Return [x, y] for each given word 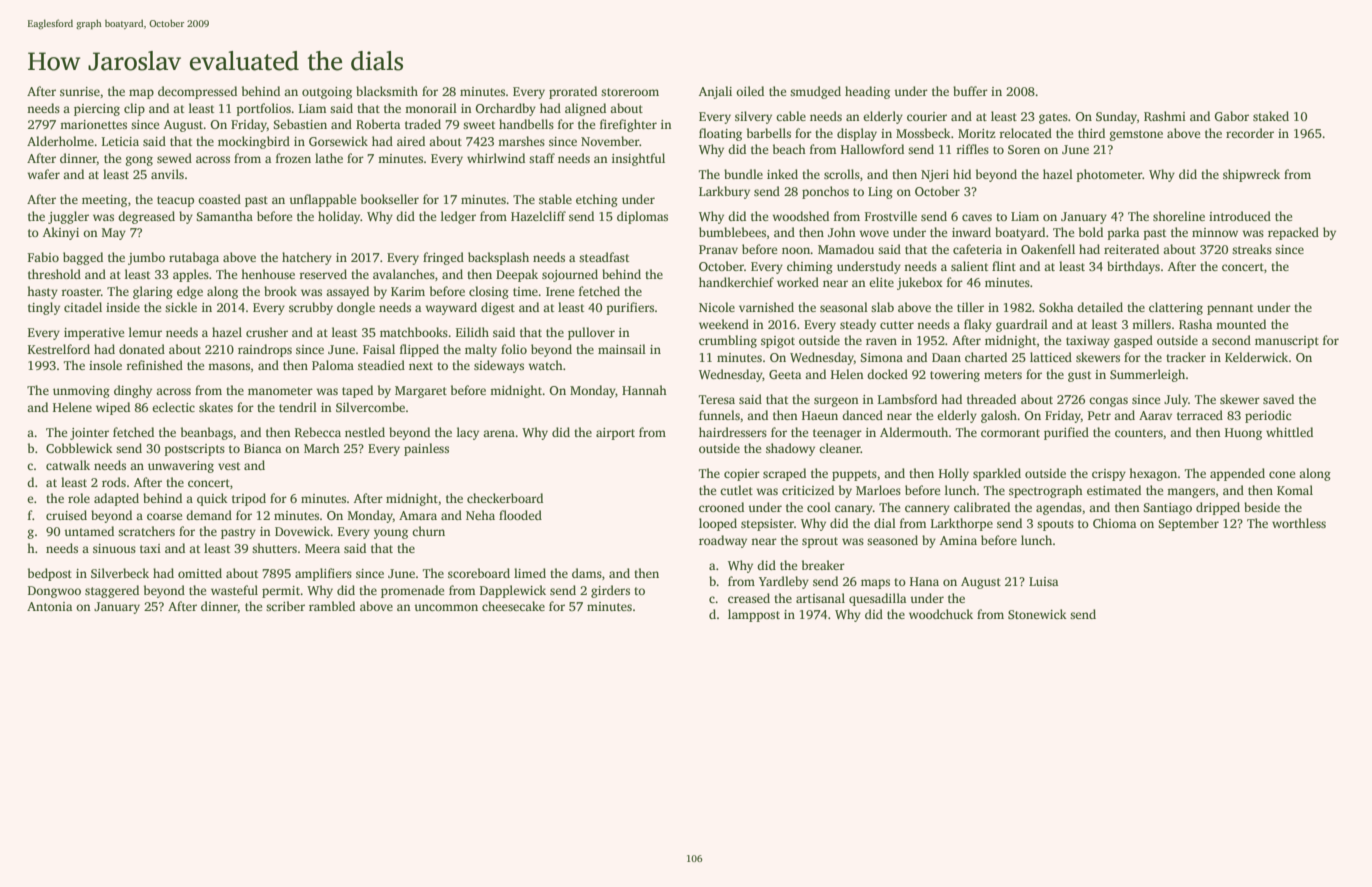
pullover [591, 333]
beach [789, 149]
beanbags [207, 433]
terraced [1200, 415]
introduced [1240, 216]
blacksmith [387, 91]
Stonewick [1037, 614]
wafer [43, 174]
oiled [750, 91]
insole [105, 365]
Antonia [49, 606]
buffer [970, 91]
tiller [970, 307]
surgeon [836, 402]
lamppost [754, 615]
